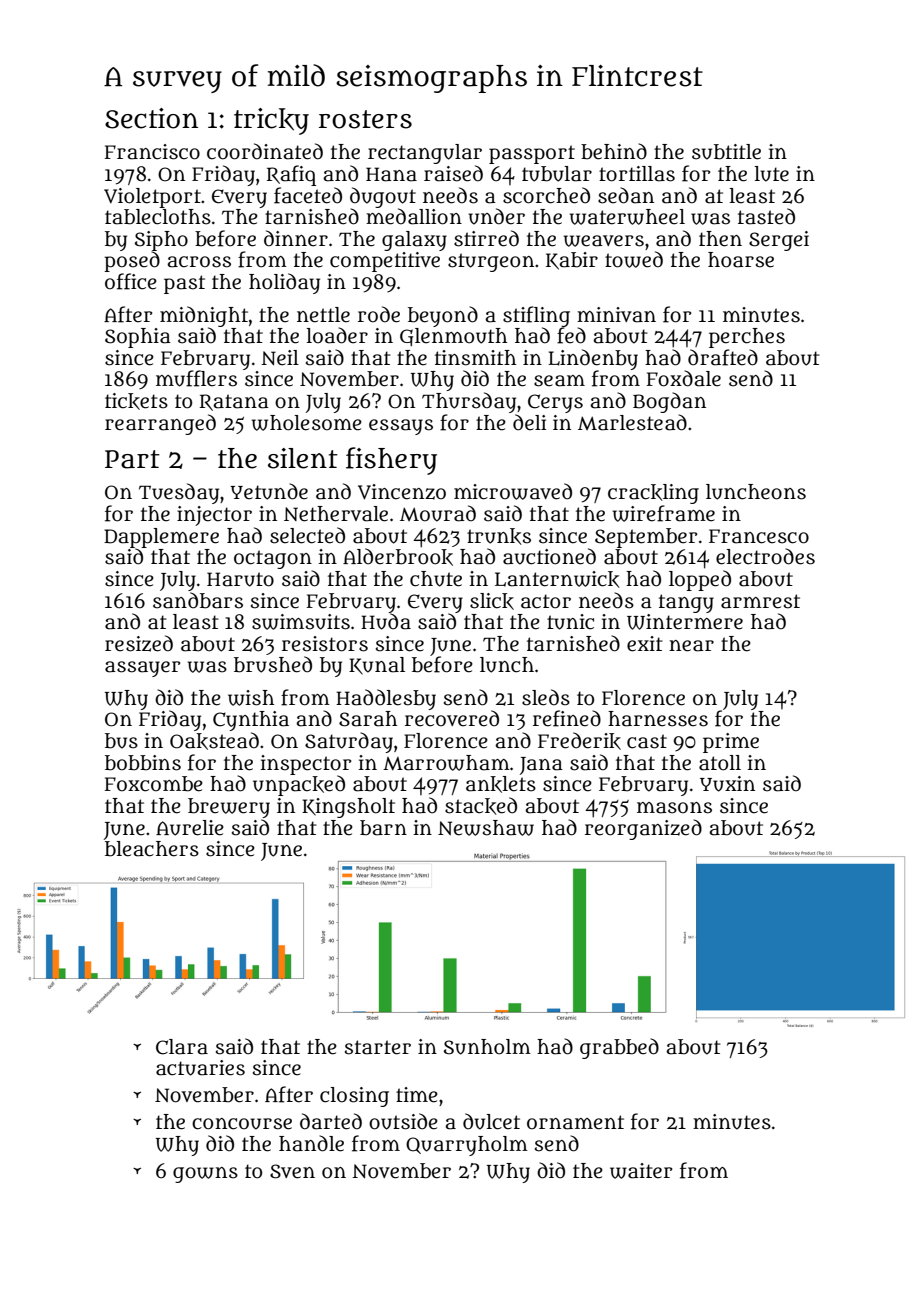  What do you see at coordinates (691, 646) in the screenshot?
I see `near` at bounding box center [691, 646].
